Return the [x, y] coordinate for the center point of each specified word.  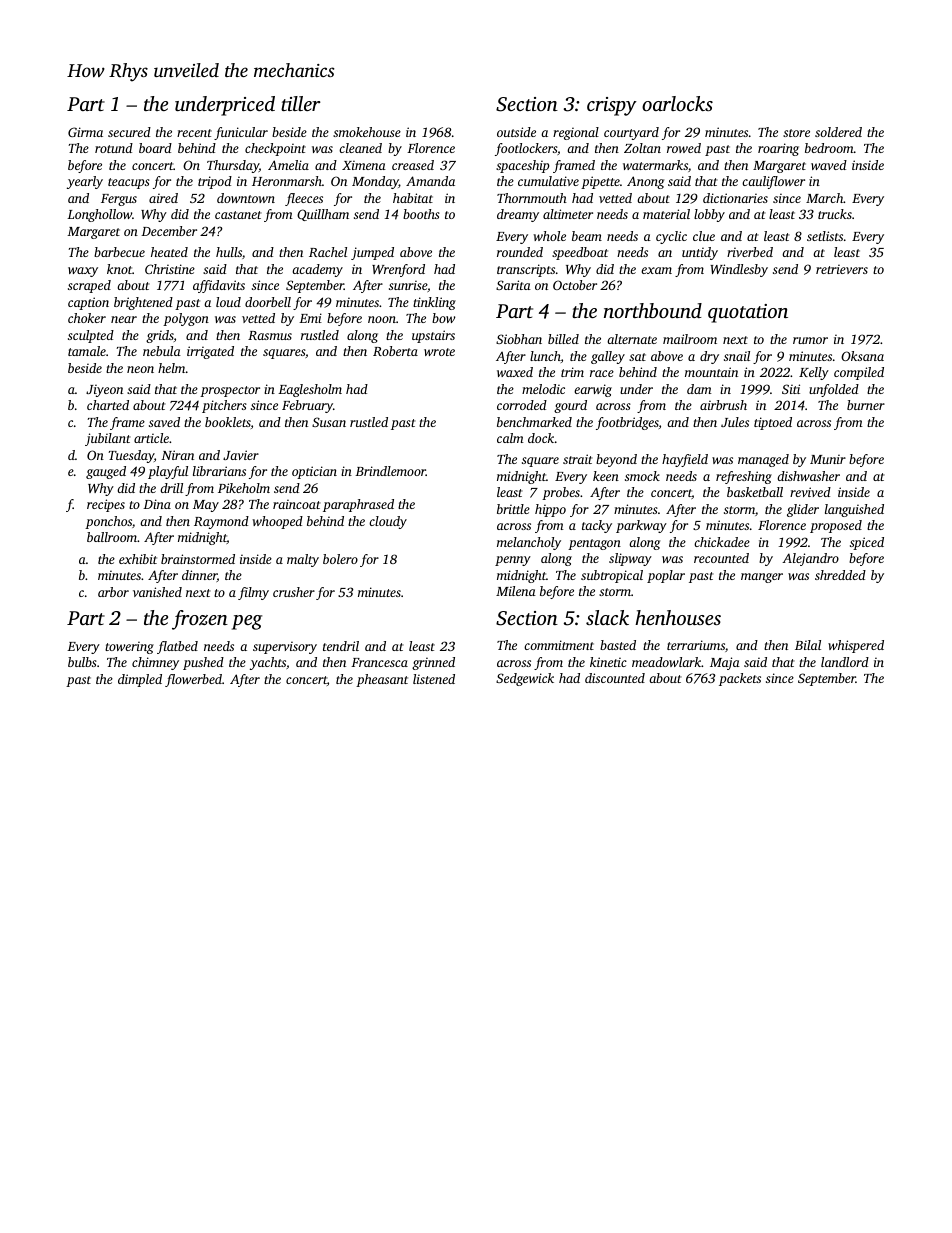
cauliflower [773, 182]
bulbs [82, 662]
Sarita [513, 285]
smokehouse [367, 132]
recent [194, 133]
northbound [653, 310]
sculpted [91, 336]
